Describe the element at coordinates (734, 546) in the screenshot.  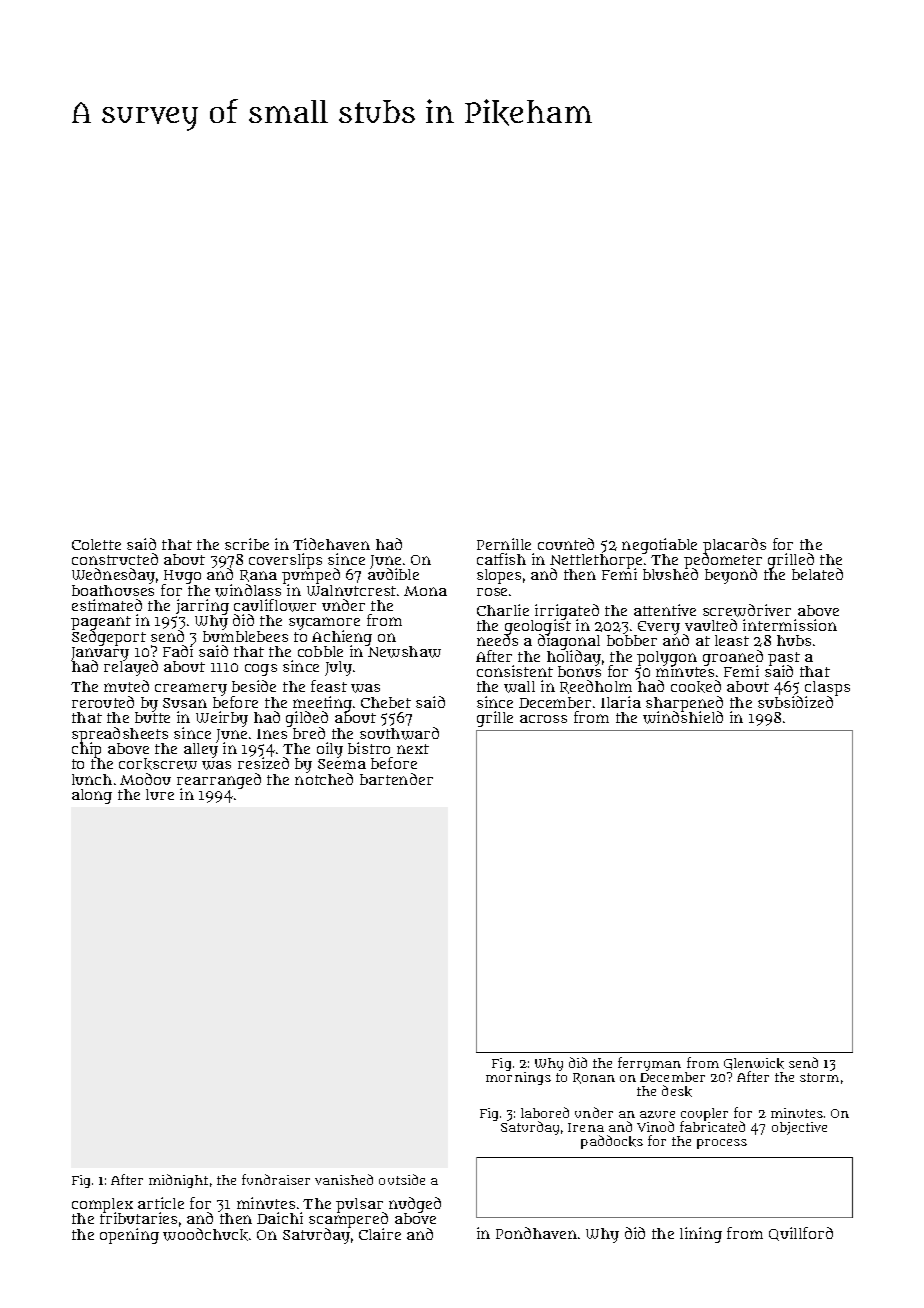
I see `placards` at that location.
